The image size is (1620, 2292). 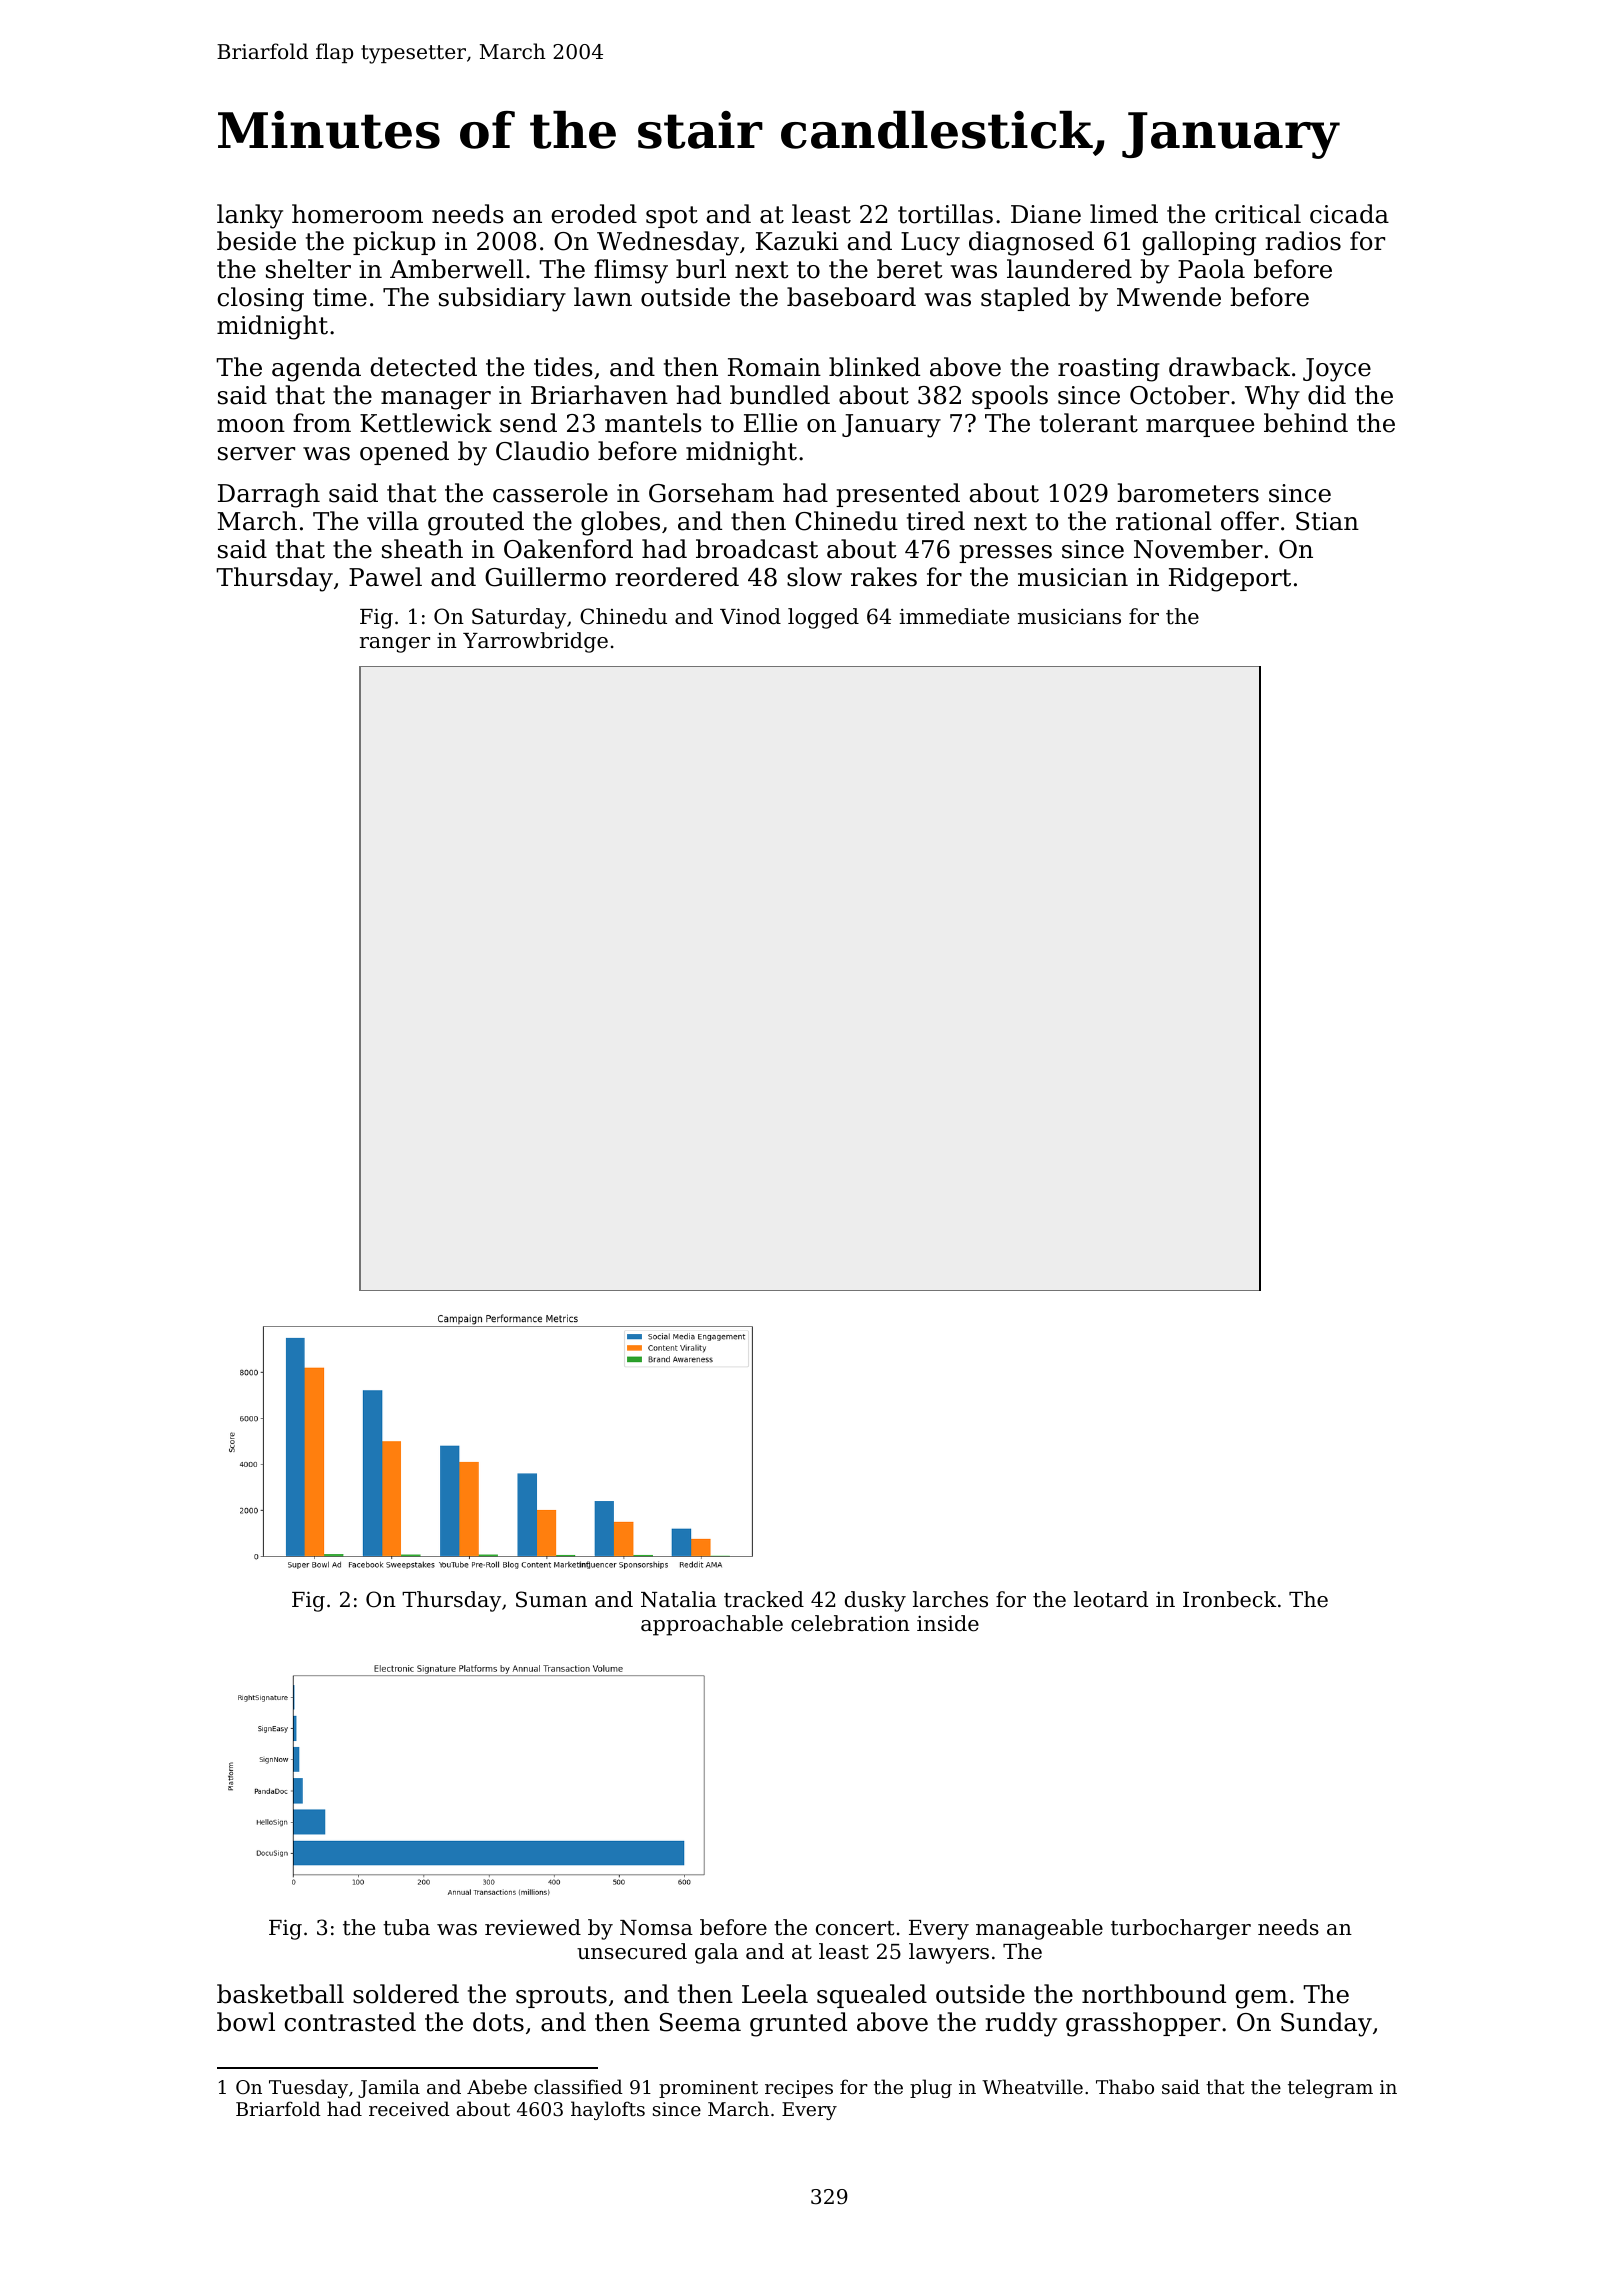 I want to click on Yarrowbridge, so click(x=535, y=642).
